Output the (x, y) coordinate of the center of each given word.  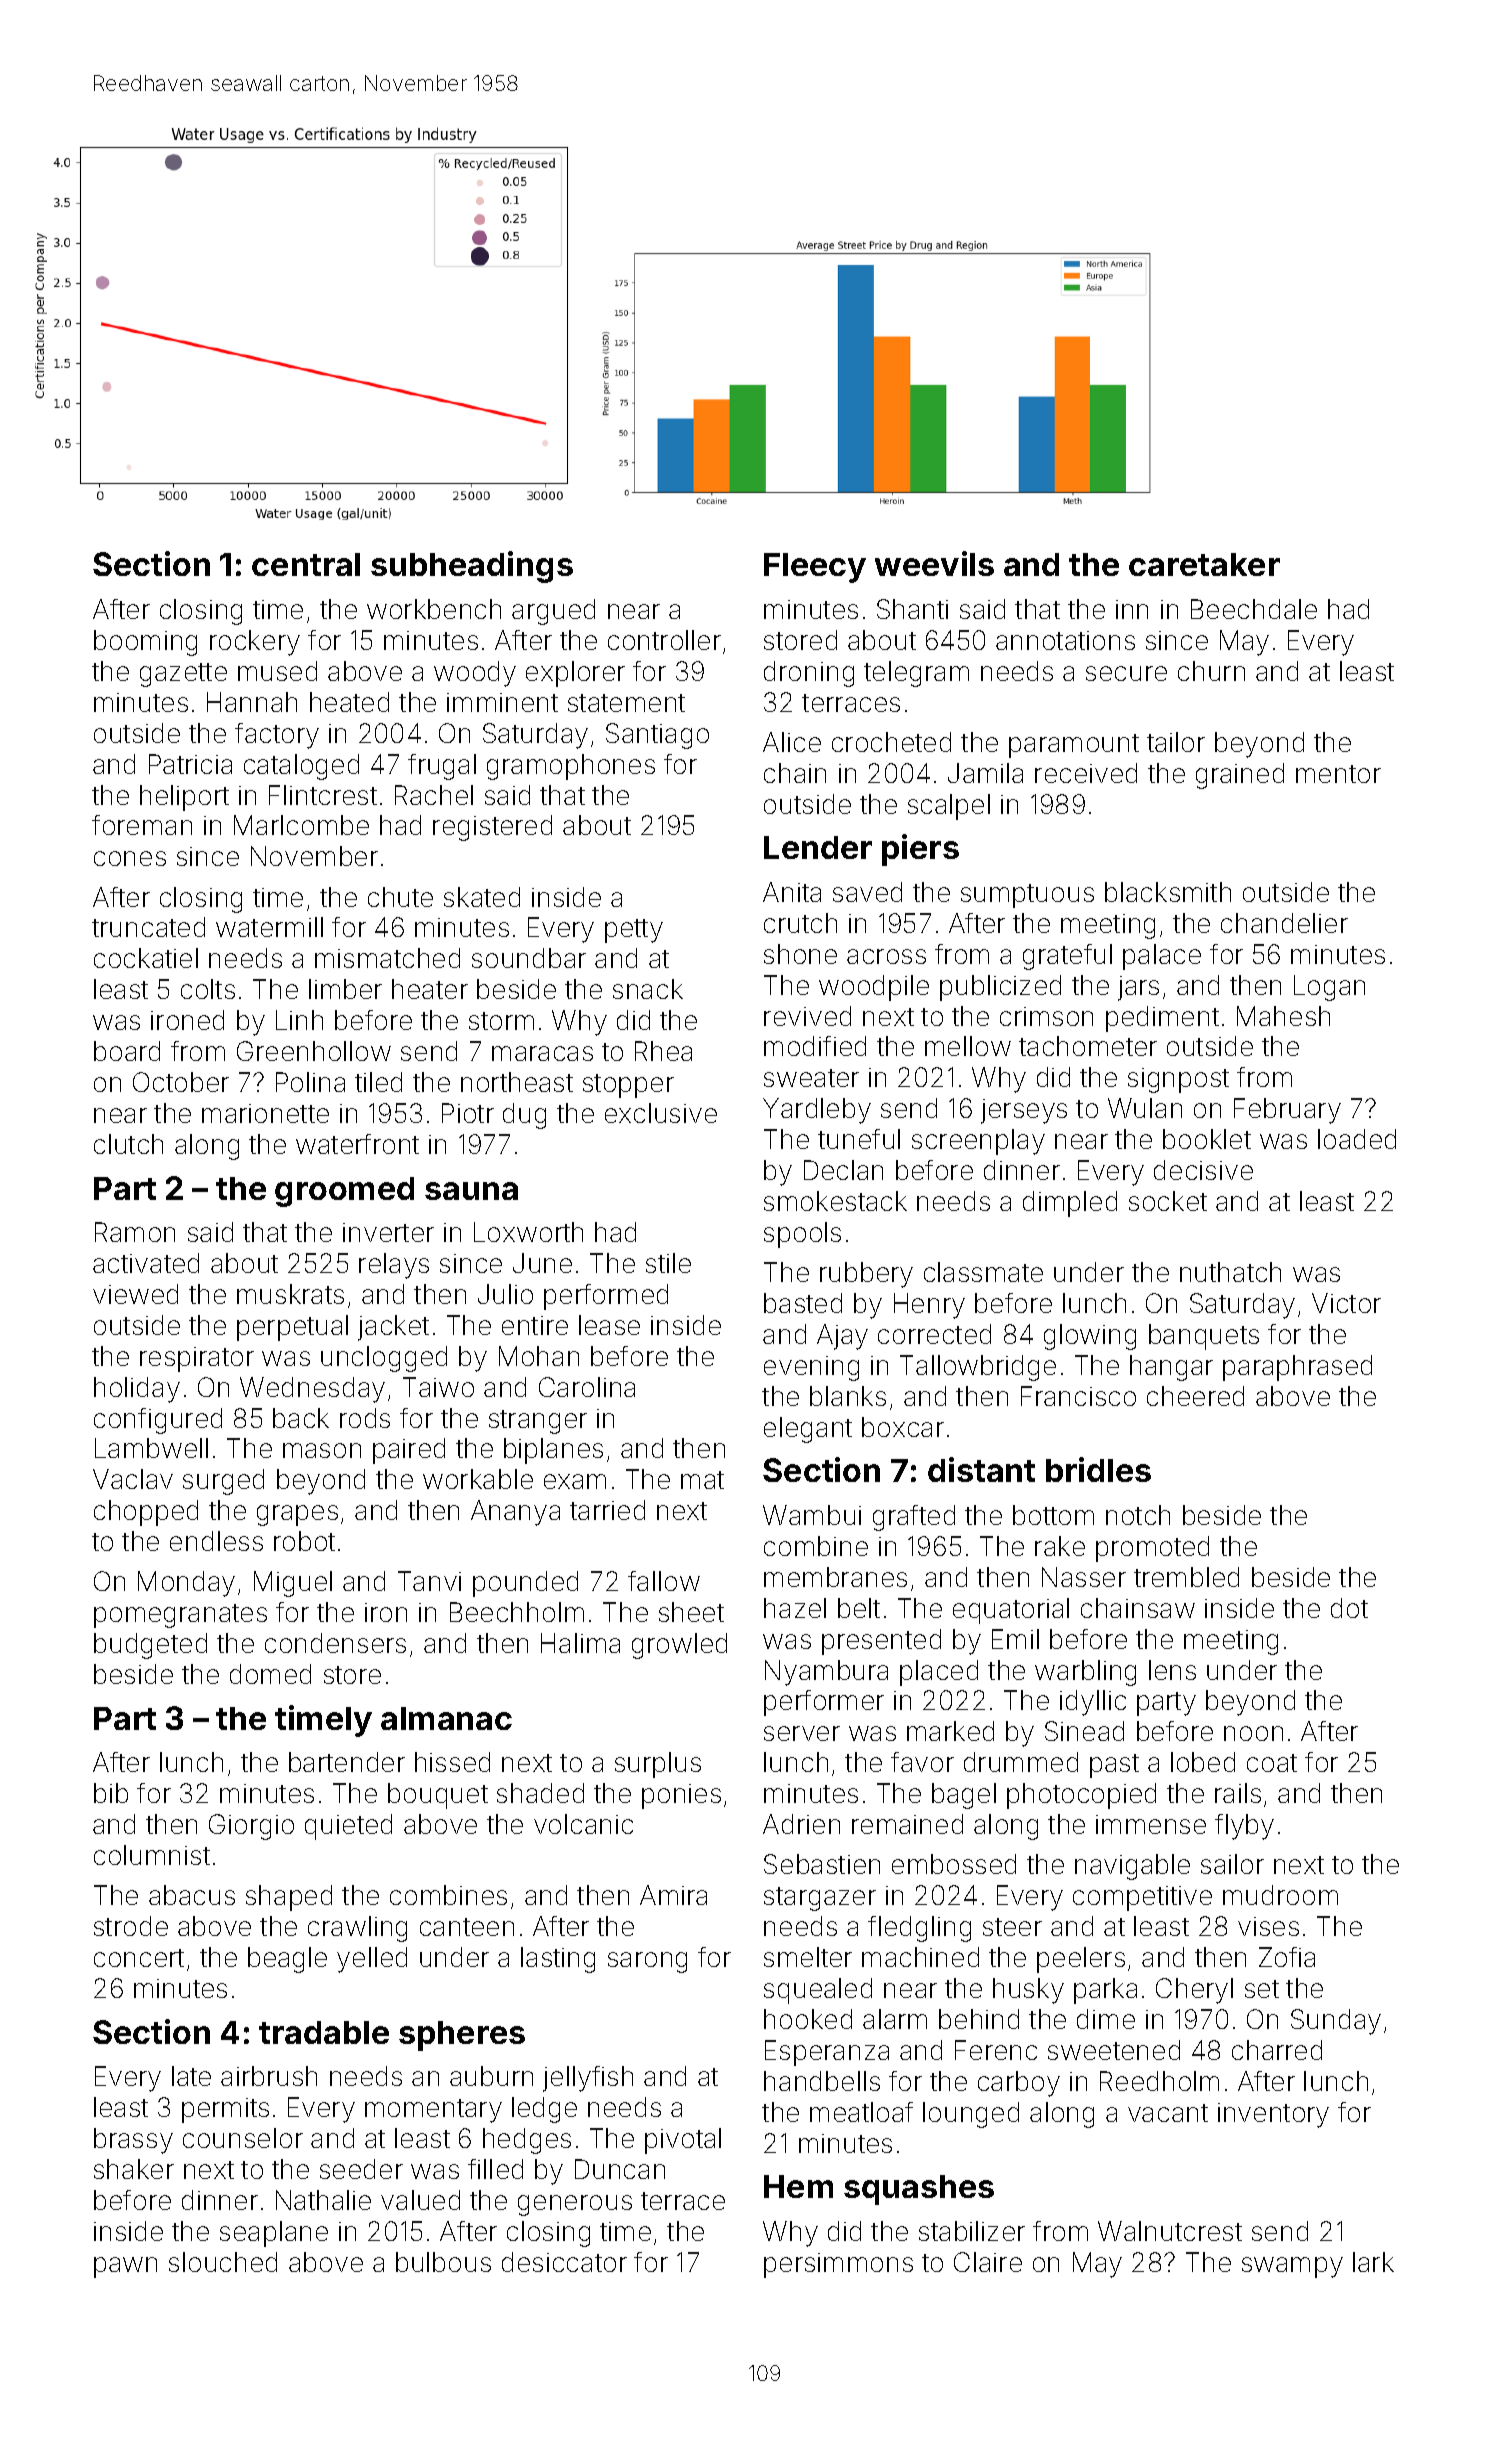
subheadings (472, 567)
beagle (287, 1960)
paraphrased (1297, 1368)
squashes (919, 2190)
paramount (1074, 746)
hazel (795, 1608)
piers (920, 850)
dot (1349, 1608)
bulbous (443, 2262)
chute (400, 897)
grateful (1067, 957)
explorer (575, 674)
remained (907, 1824)
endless (216, 1541)
